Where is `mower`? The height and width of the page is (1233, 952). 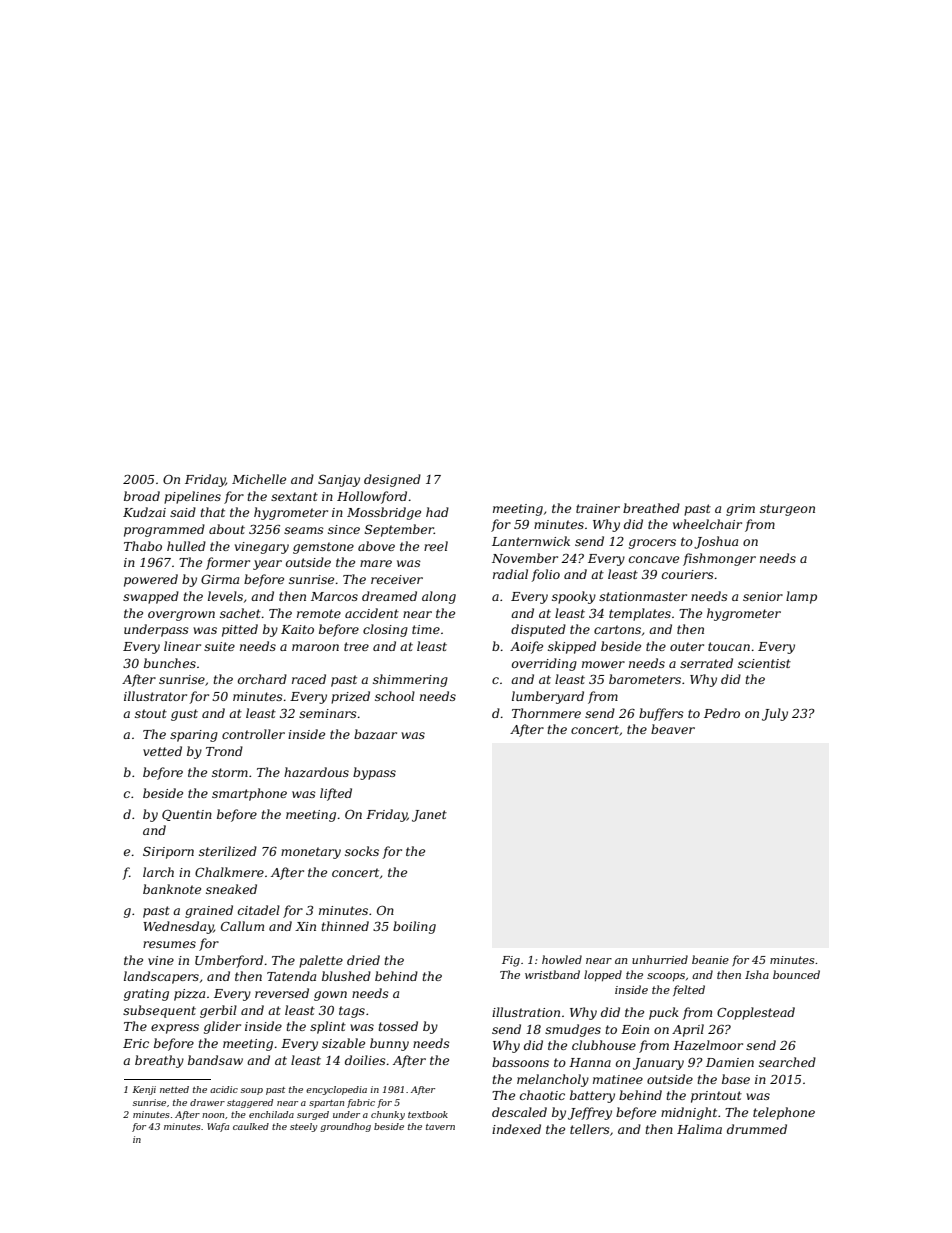 mower is located at coordinates (603, 664).
